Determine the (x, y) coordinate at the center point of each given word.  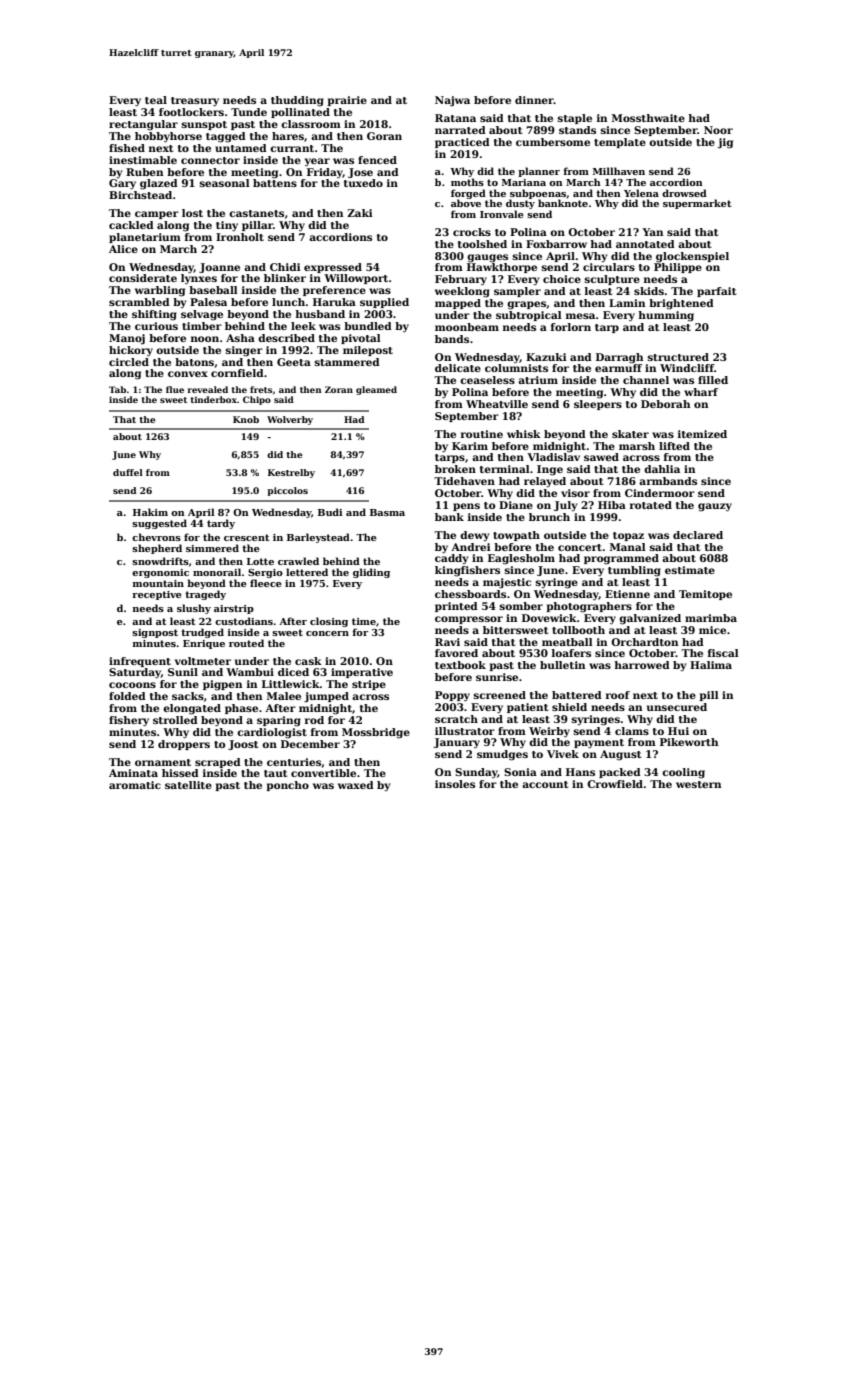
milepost (368, 351)
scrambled (139, 302)
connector (210, 160)
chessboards (470, 594)
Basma (387, 512)
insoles (455, 784)
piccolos (287, 491)
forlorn (571, 327)
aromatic (135, 785)
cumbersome (553, 142)
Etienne (627, 594)
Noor (718, 130)
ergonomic (160, 573)
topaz (628, 536)
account (545, 784)
